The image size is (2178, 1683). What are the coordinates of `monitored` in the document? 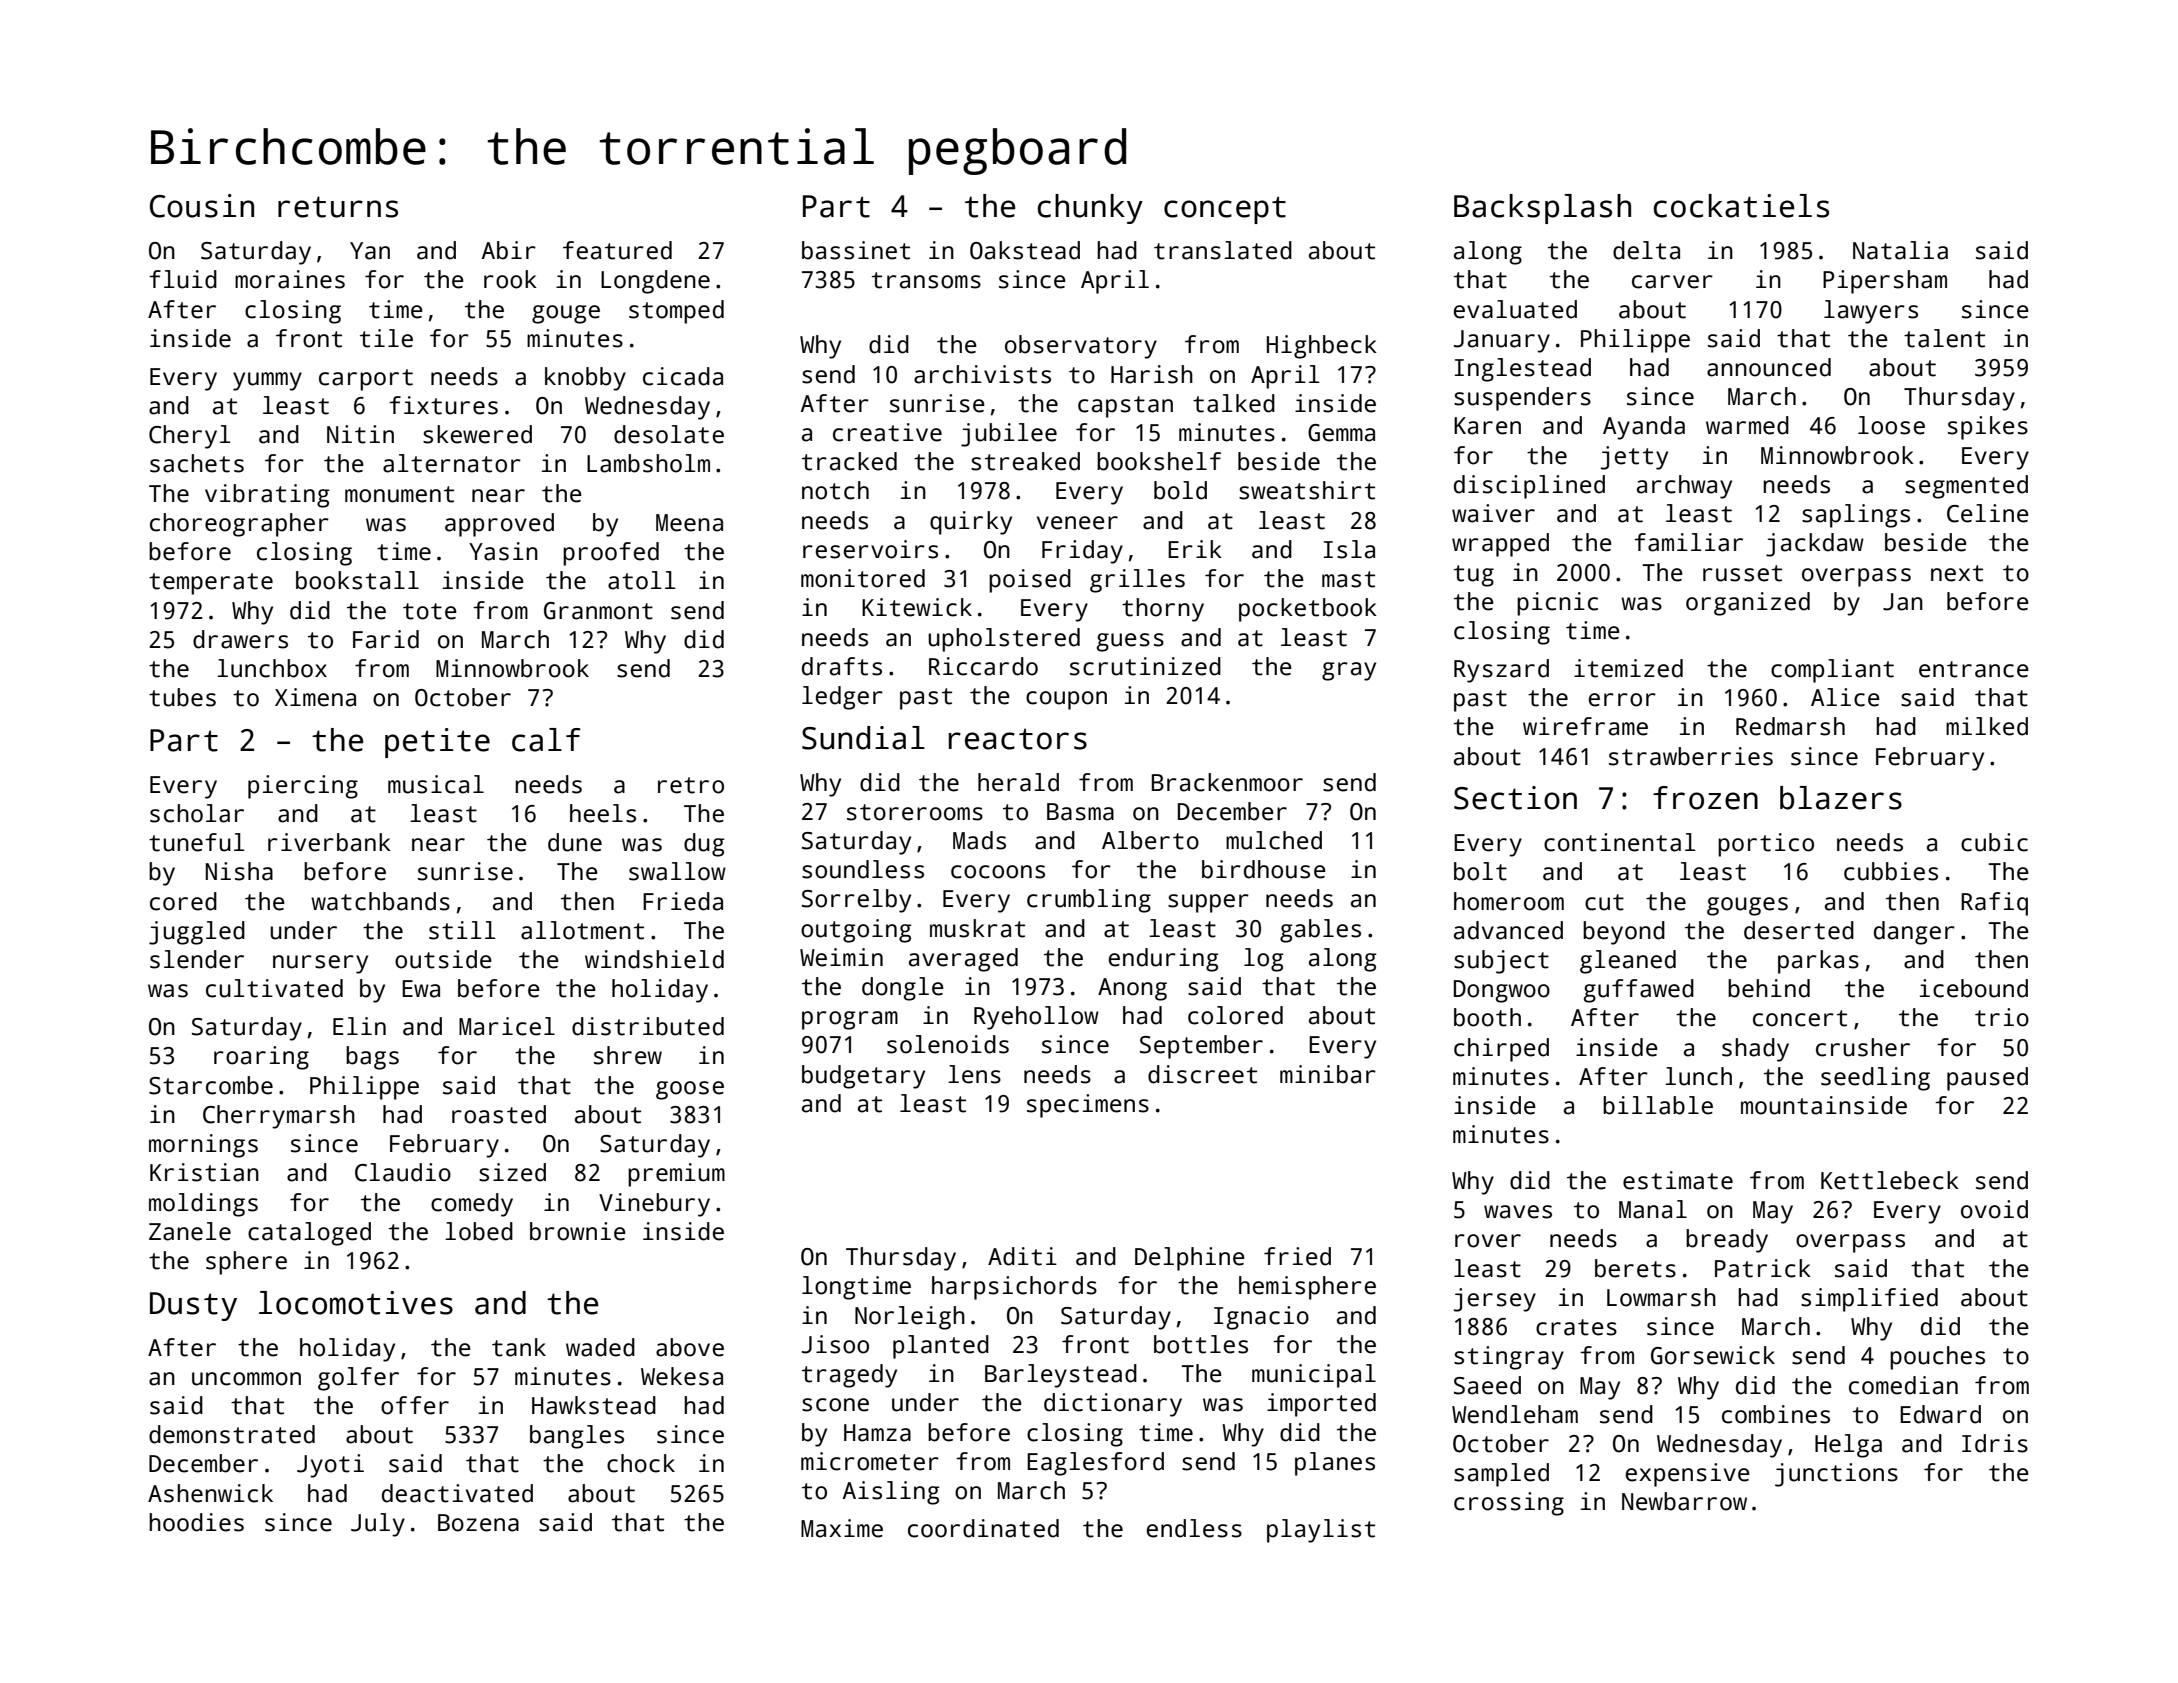 It's located at (863, 578).
